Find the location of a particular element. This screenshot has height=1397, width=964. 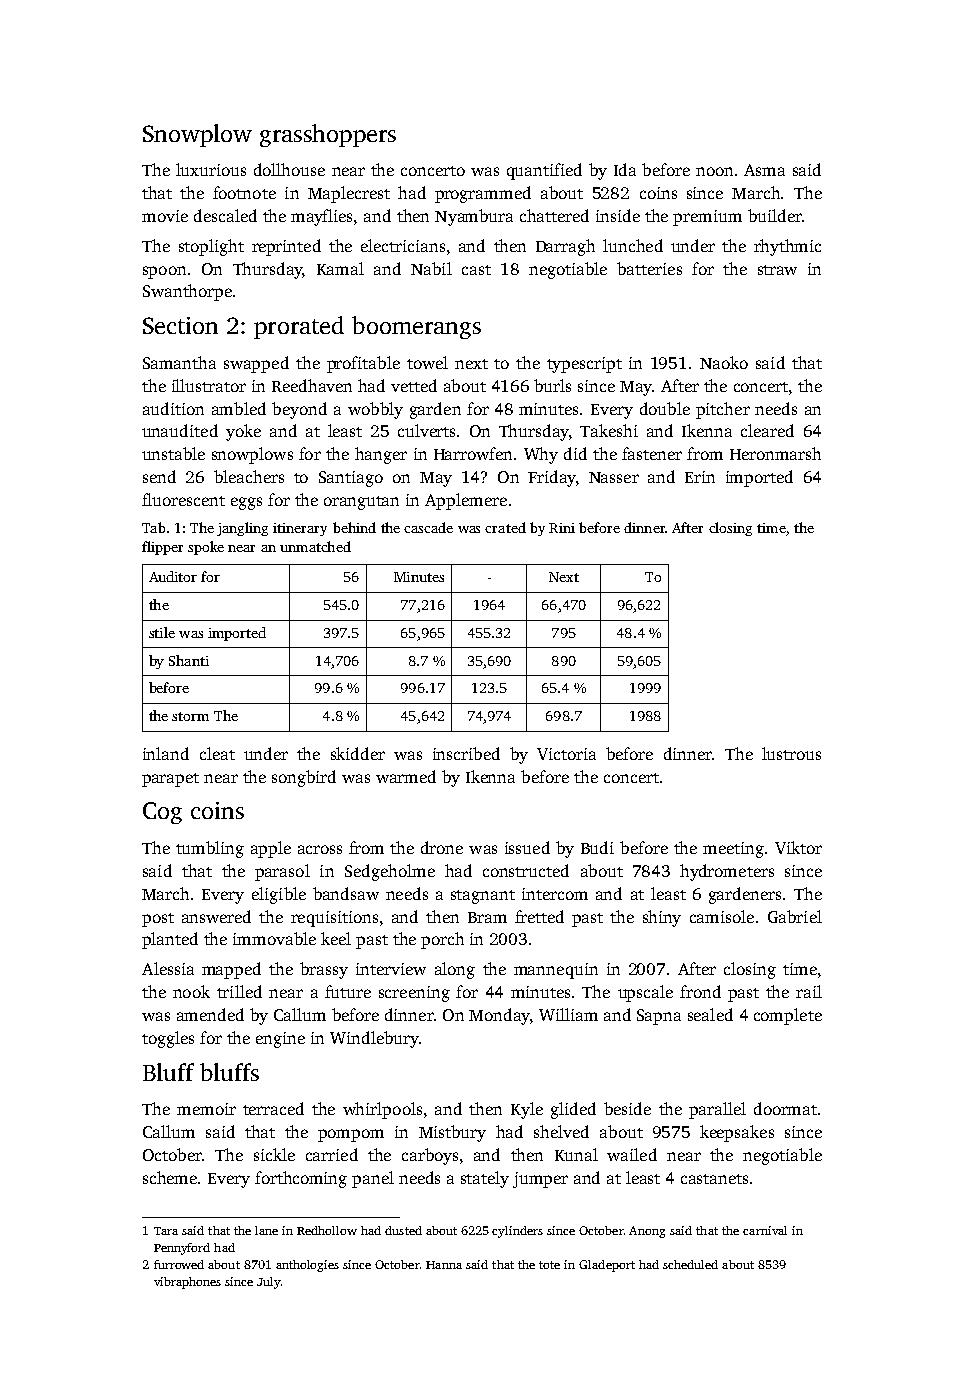

vibraphones is located at coordinates (187, 1283).
